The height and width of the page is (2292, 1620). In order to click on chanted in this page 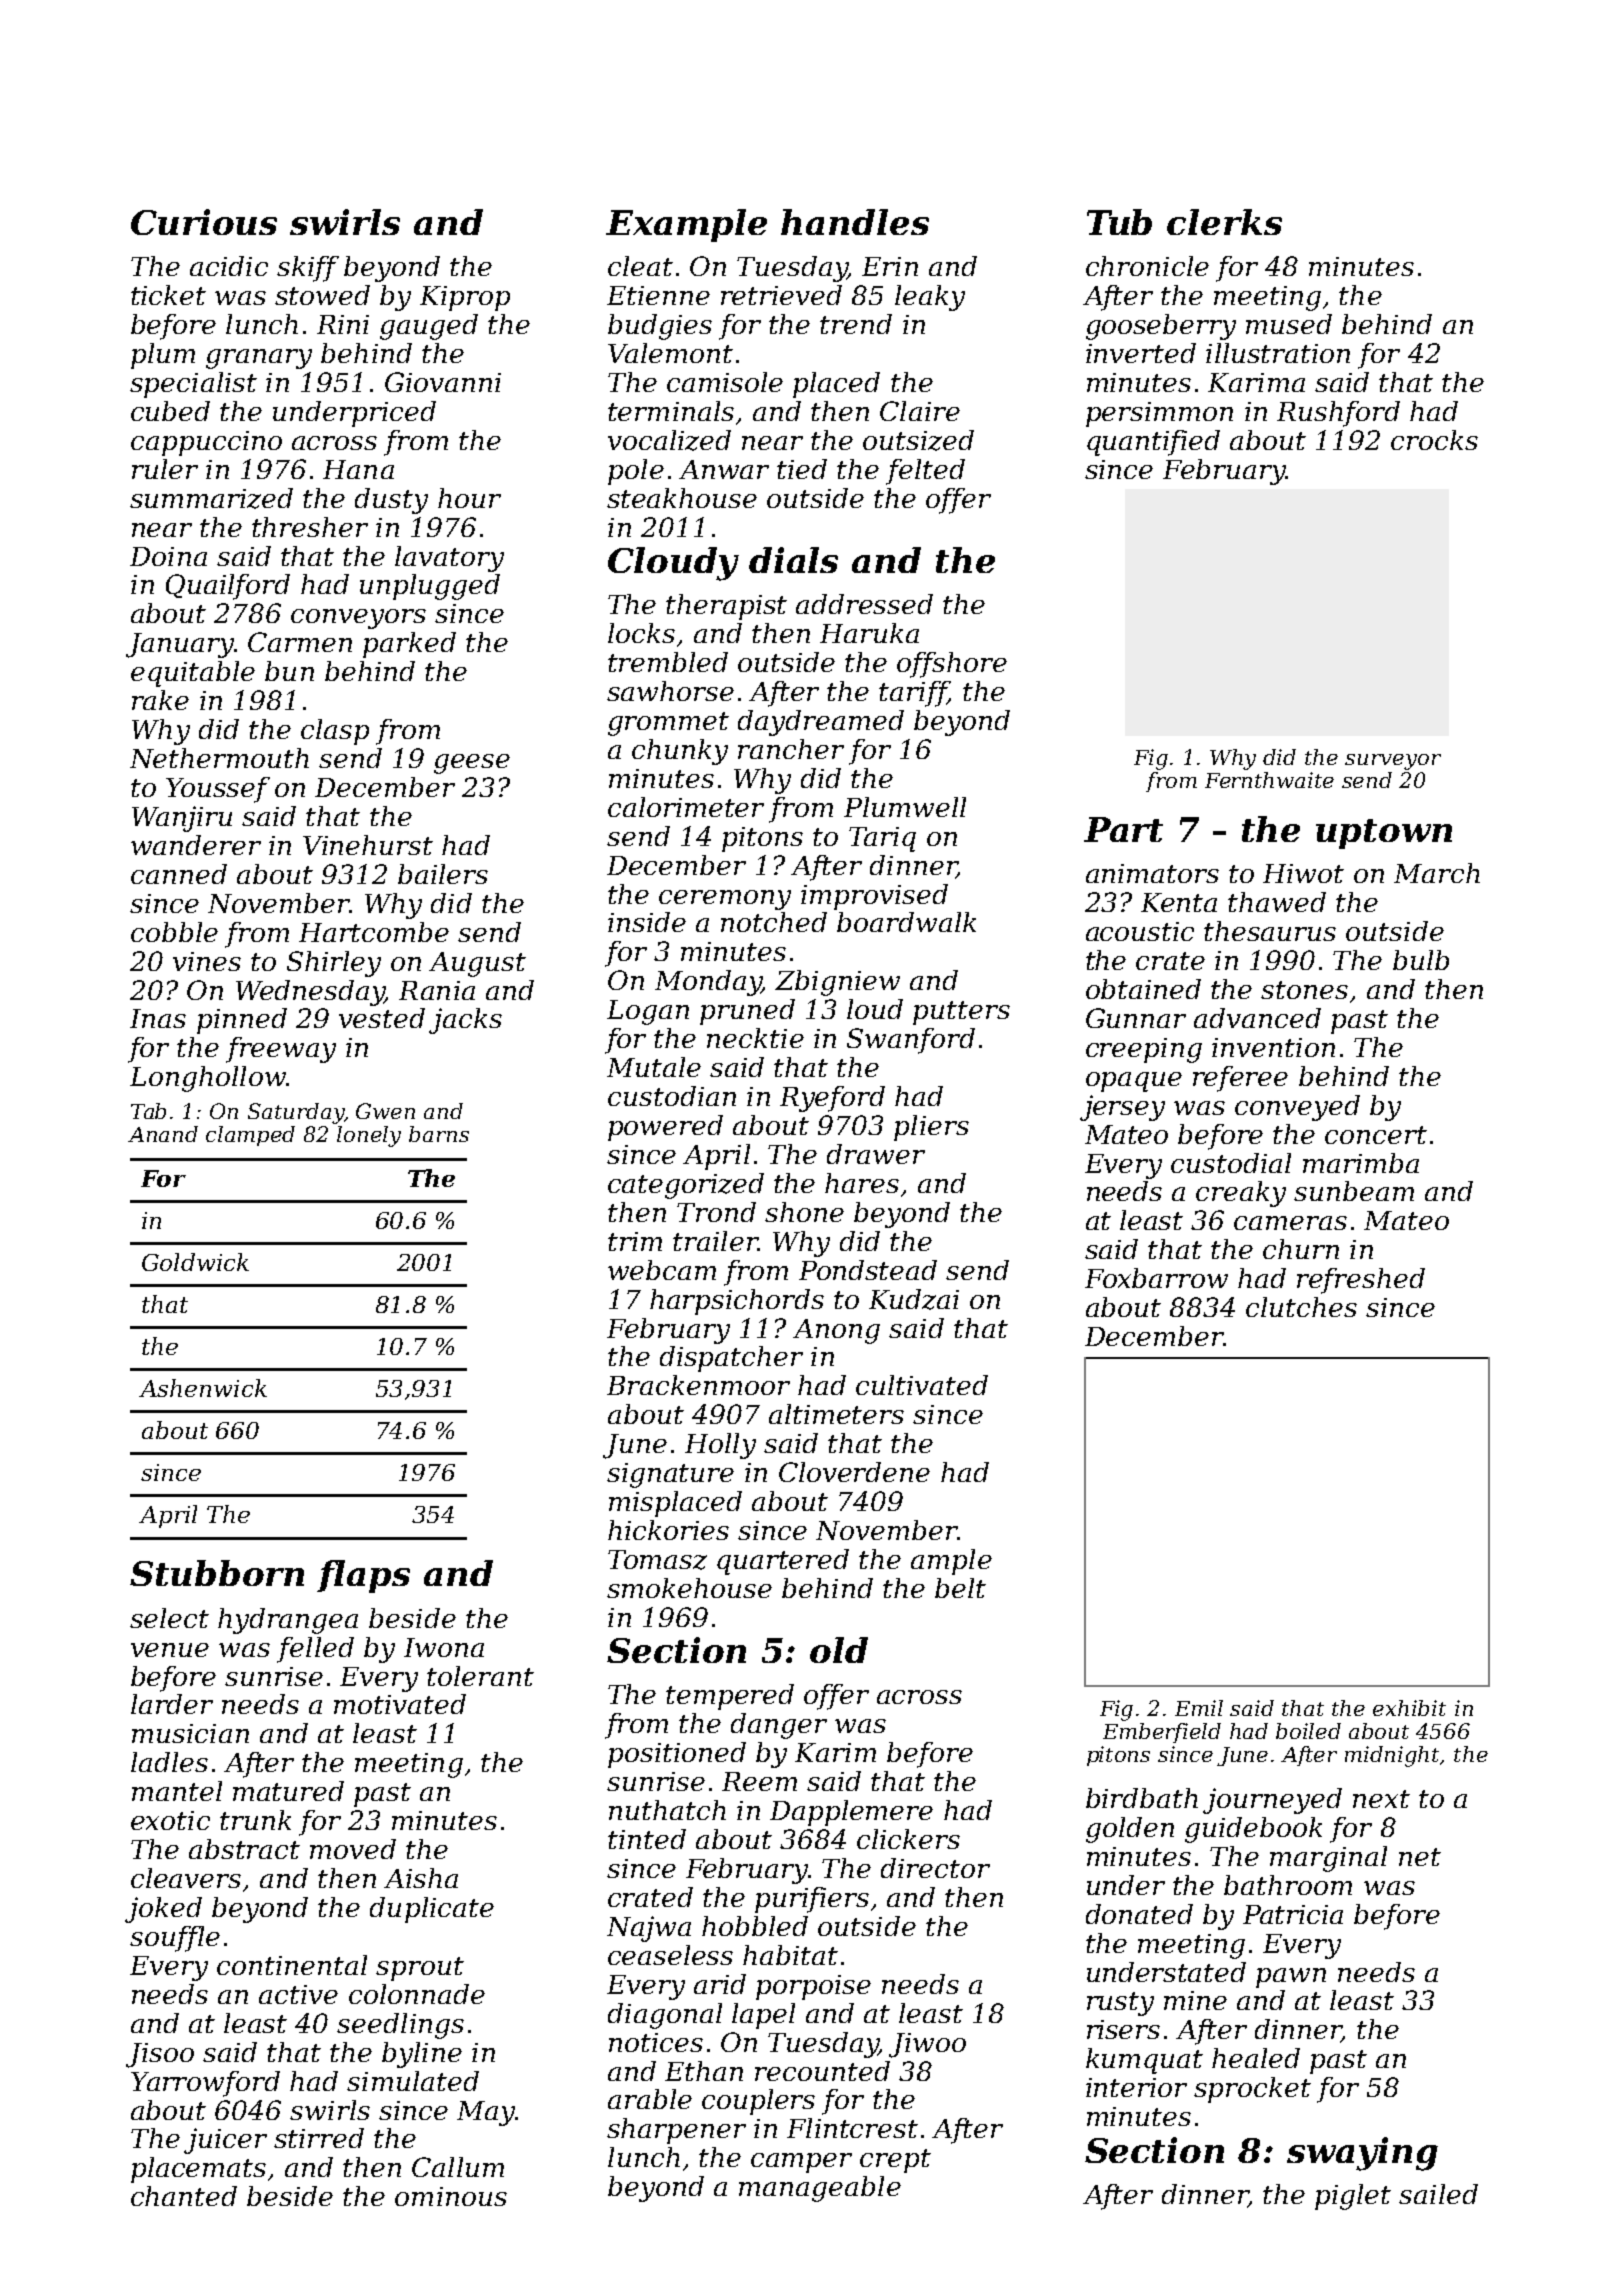, I will do `click(184, 2196)`.
